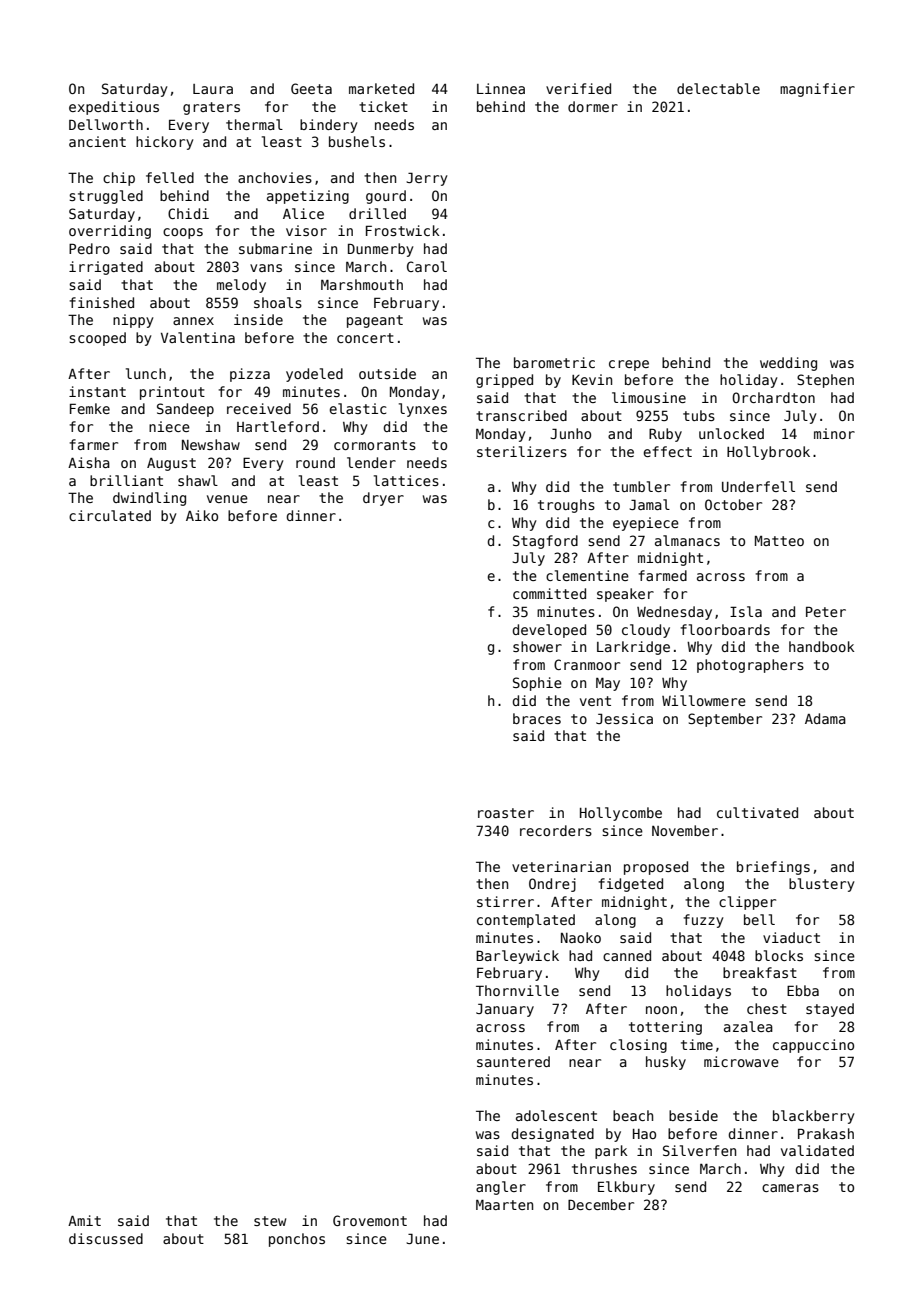 The height and width of the document is (1314, 924). What do you see at coordinates (817, 90) in the document?
I see `magnifier` at bounding box center [817, 90].
